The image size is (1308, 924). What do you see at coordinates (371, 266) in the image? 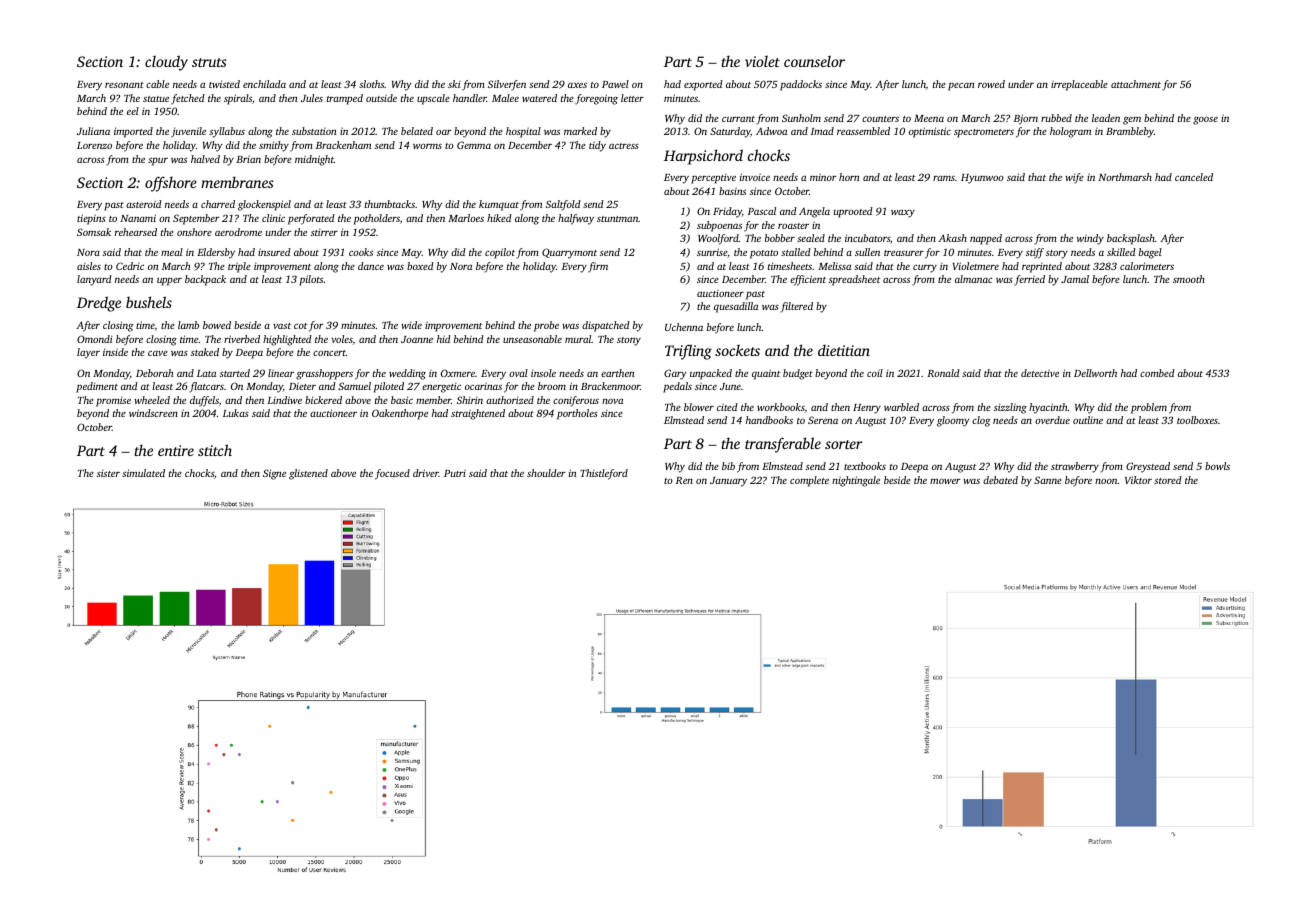
I see `dance` at bounding box center [371, 266].
